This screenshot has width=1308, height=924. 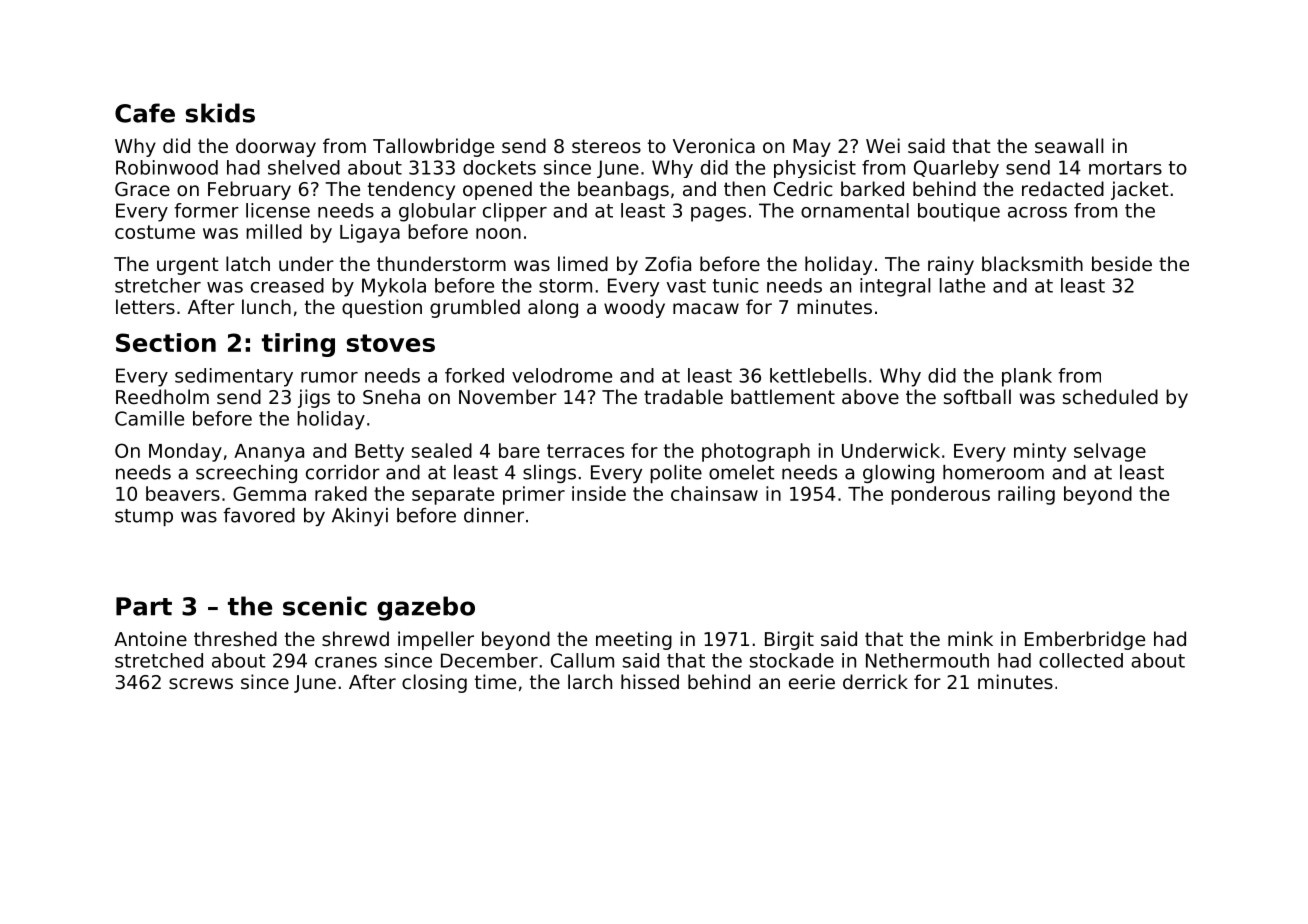 I want to click on selvage, so click(x=1110, y=452).
